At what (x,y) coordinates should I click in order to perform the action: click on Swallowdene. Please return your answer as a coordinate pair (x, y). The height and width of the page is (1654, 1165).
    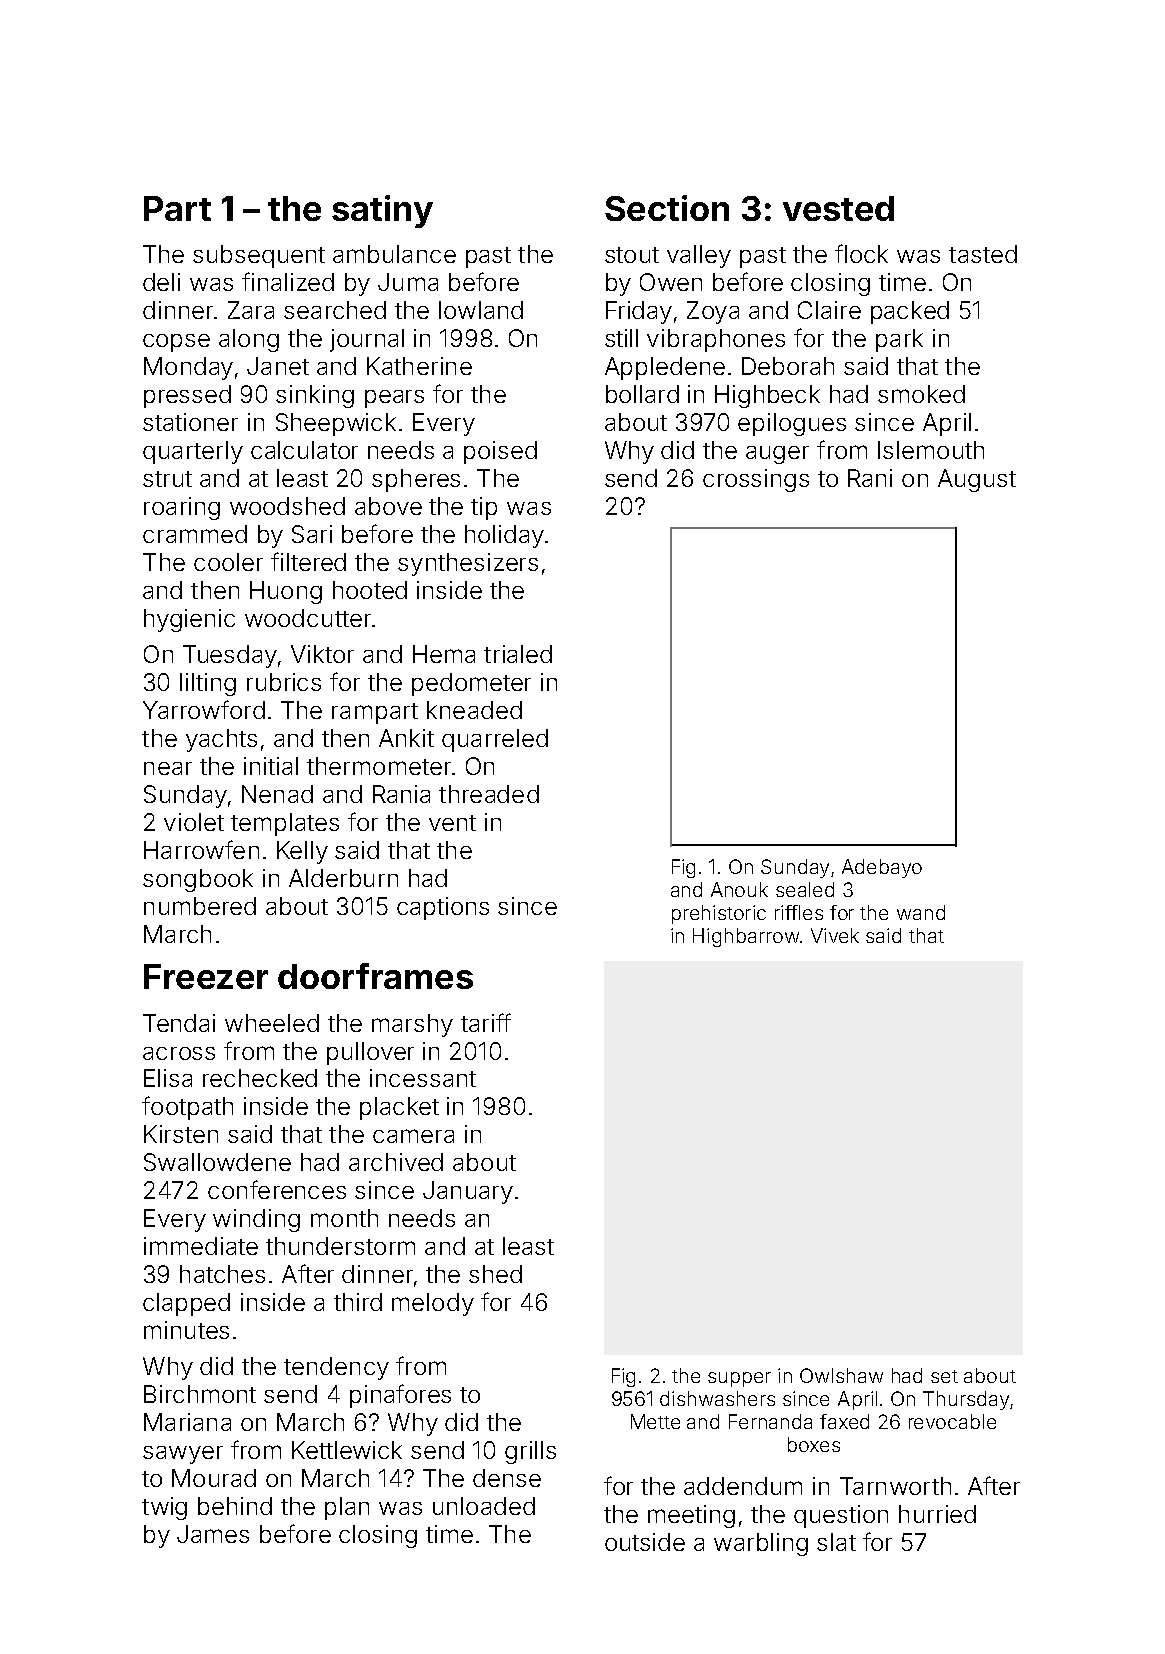
    Looking at the image, I should click on (217, 1162).
